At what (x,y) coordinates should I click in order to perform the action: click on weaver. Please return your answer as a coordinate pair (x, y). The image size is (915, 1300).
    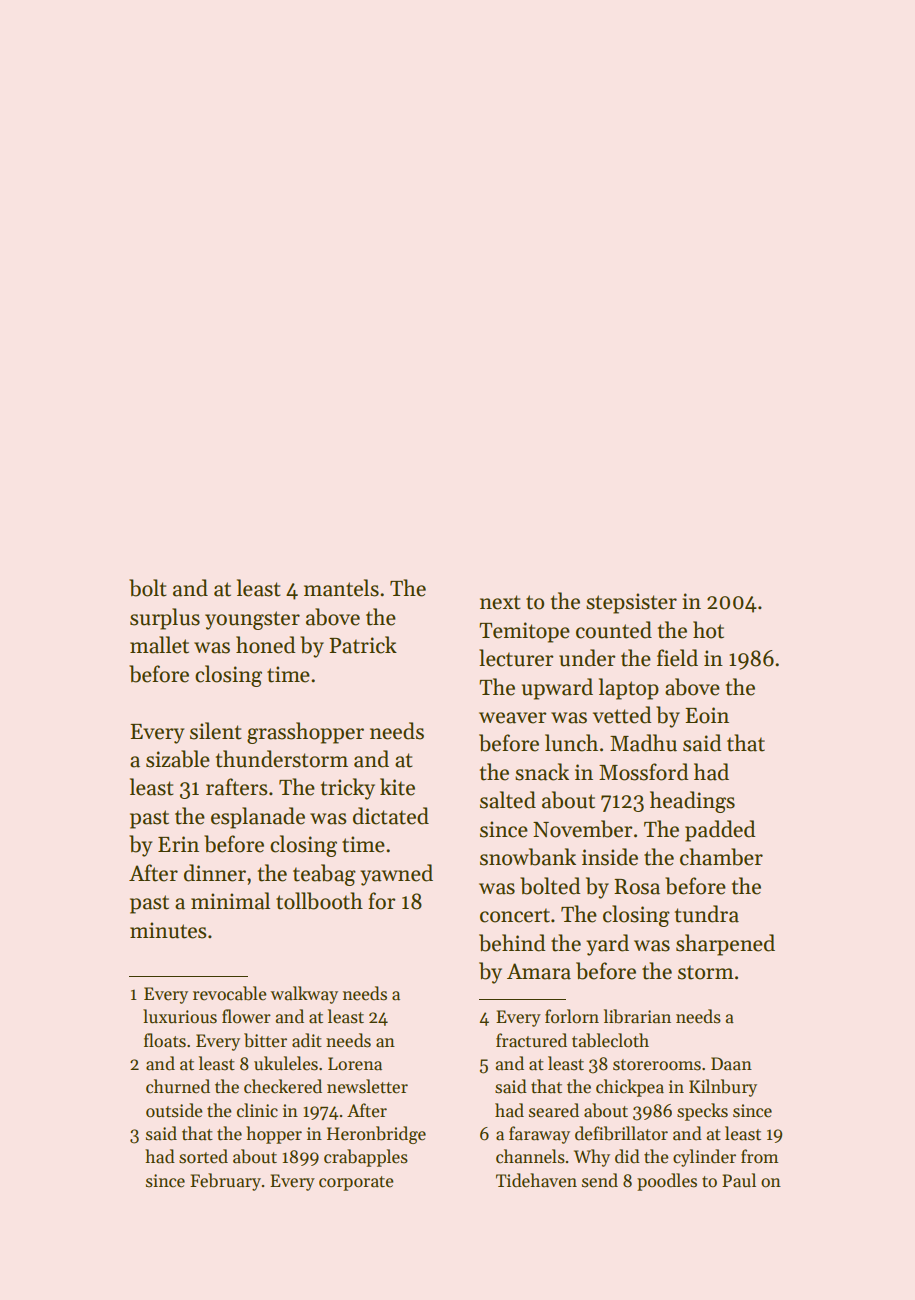
    Looking at the image, I should click on (513, 718).
